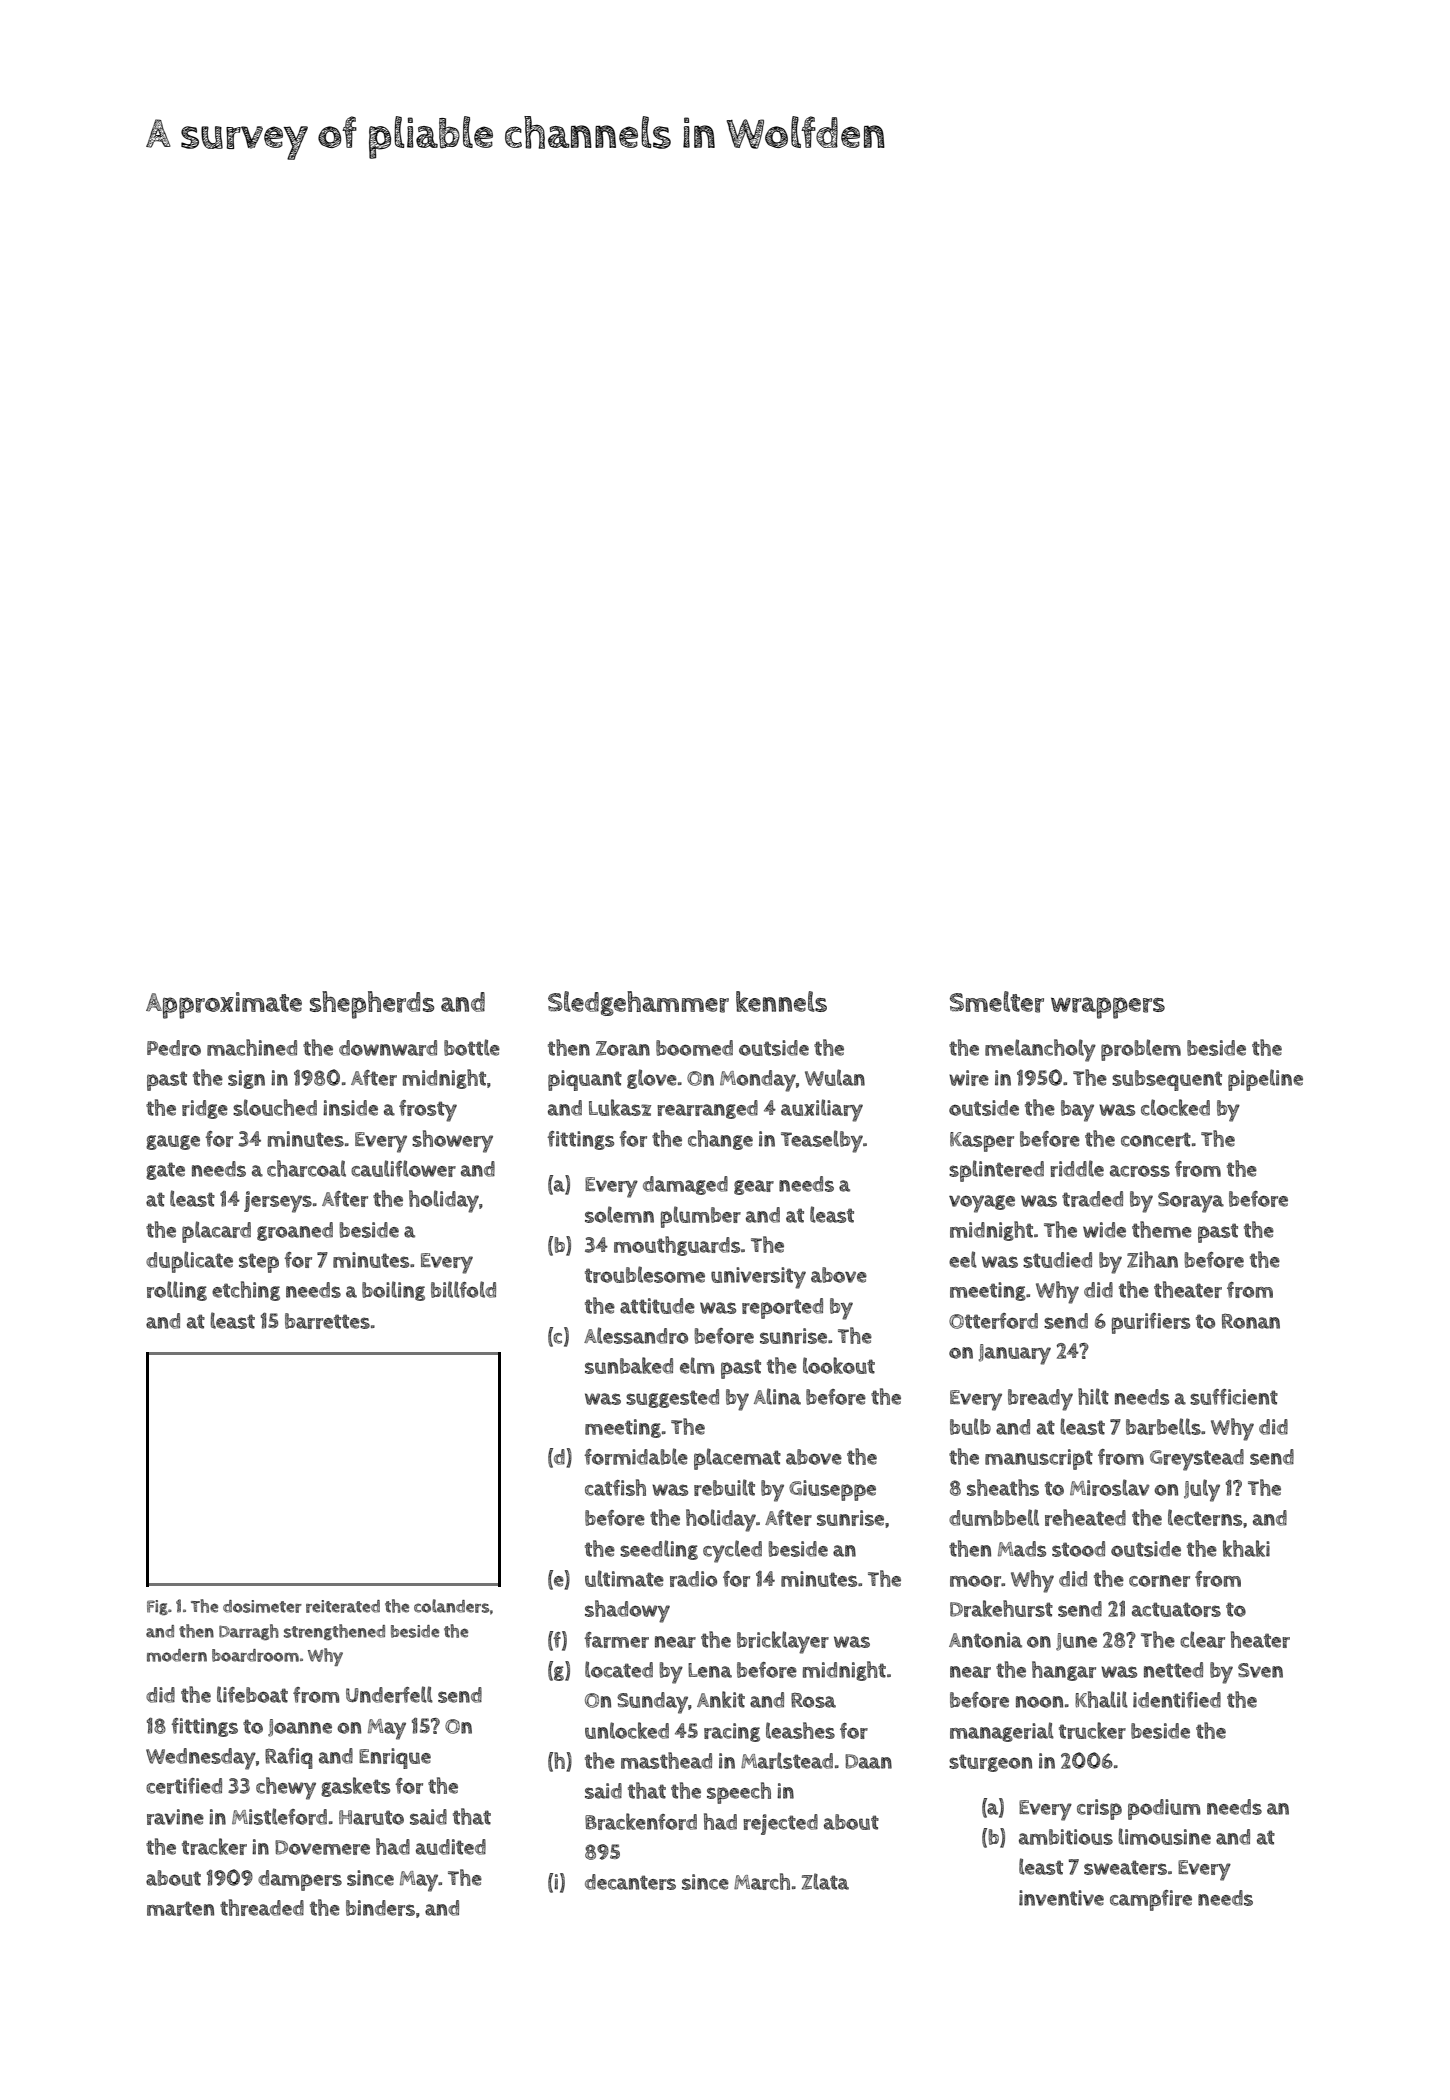  What do you see at coordinates (428, 1111) in the screenshot?
I see `frosty` at bounding box center [428, 1111].
